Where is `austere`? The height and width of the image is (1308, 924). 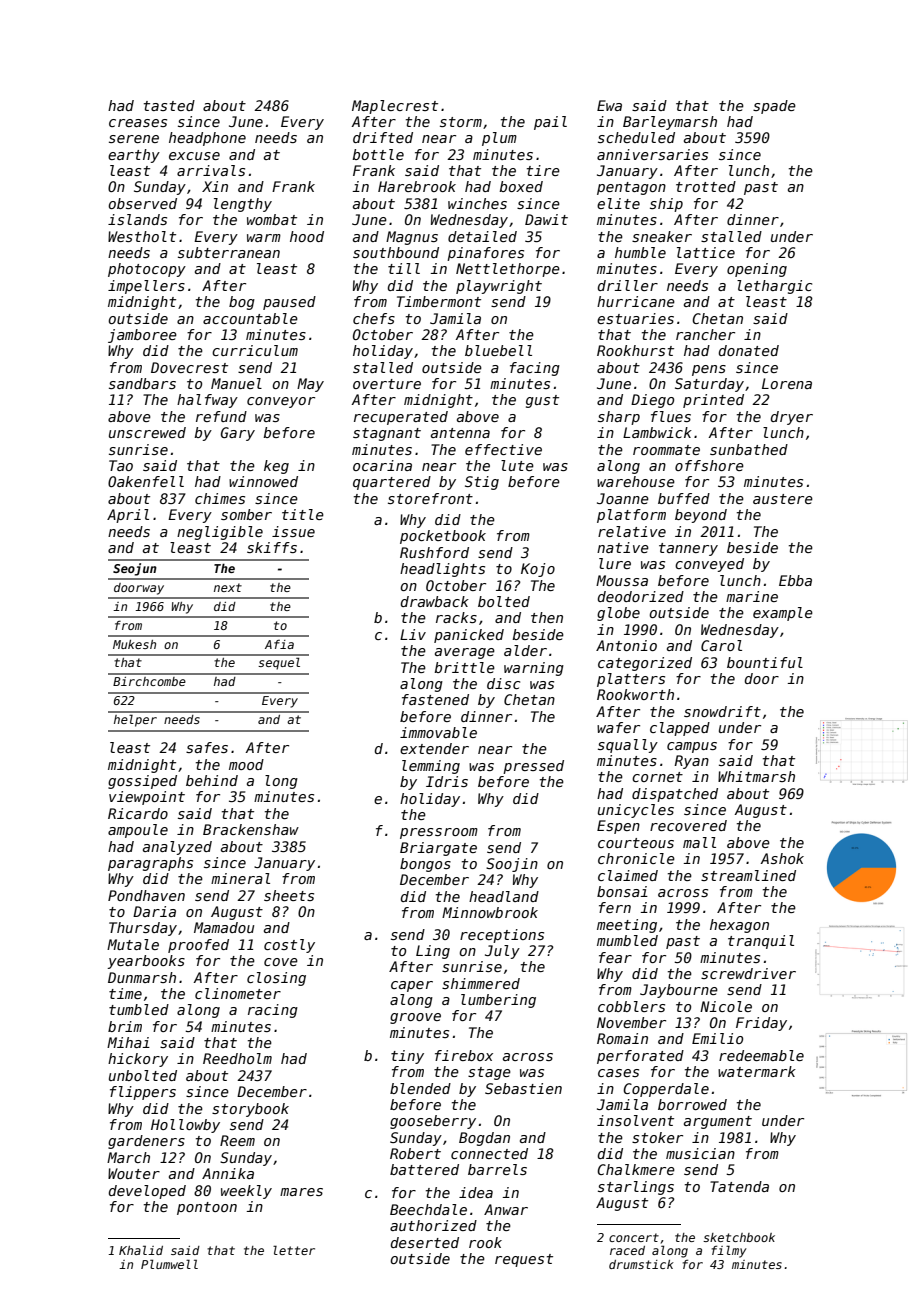 austere is located at coordinates (783, 499).
